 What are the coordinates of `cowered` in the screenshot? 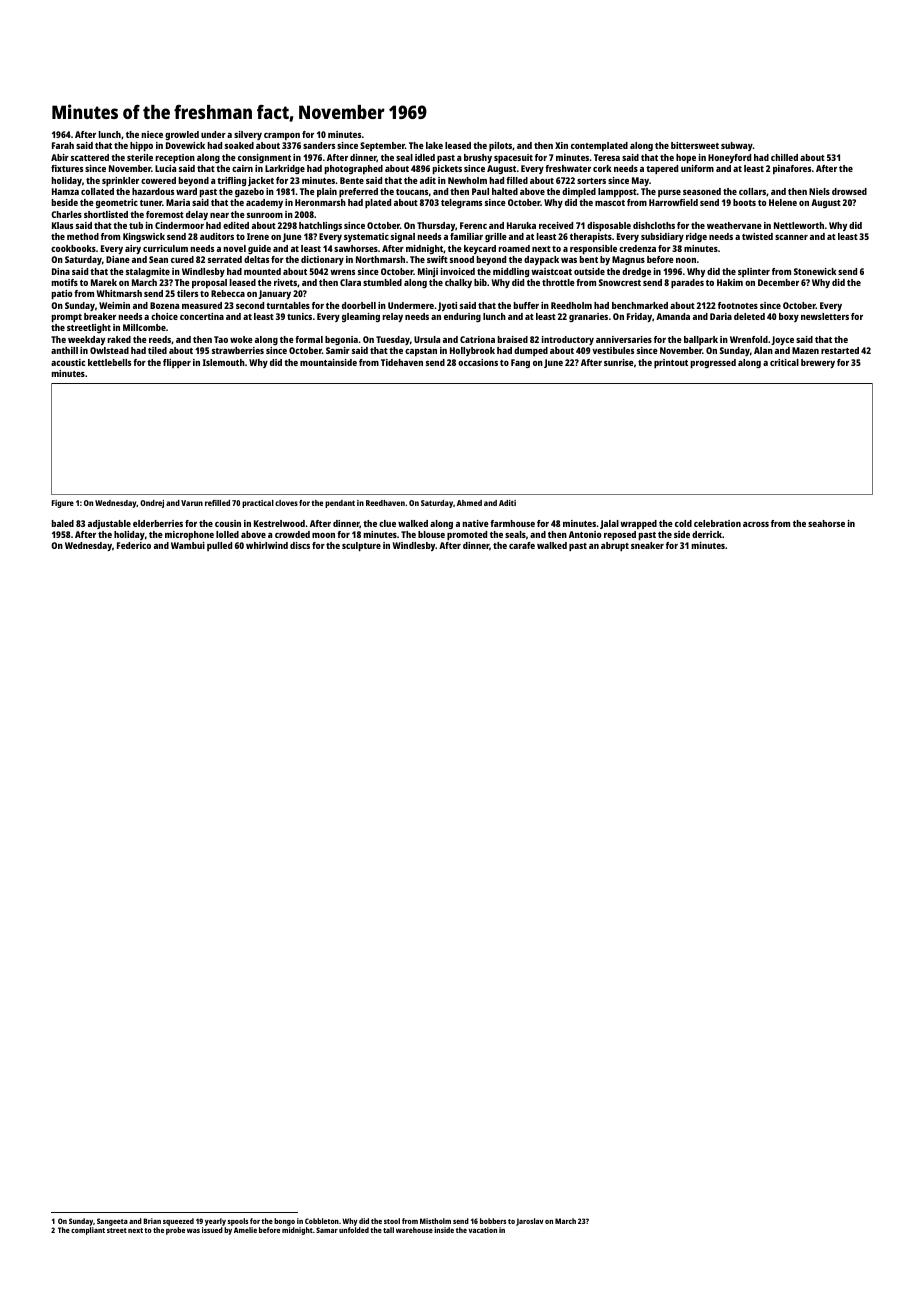 It's located at (158, 180).
